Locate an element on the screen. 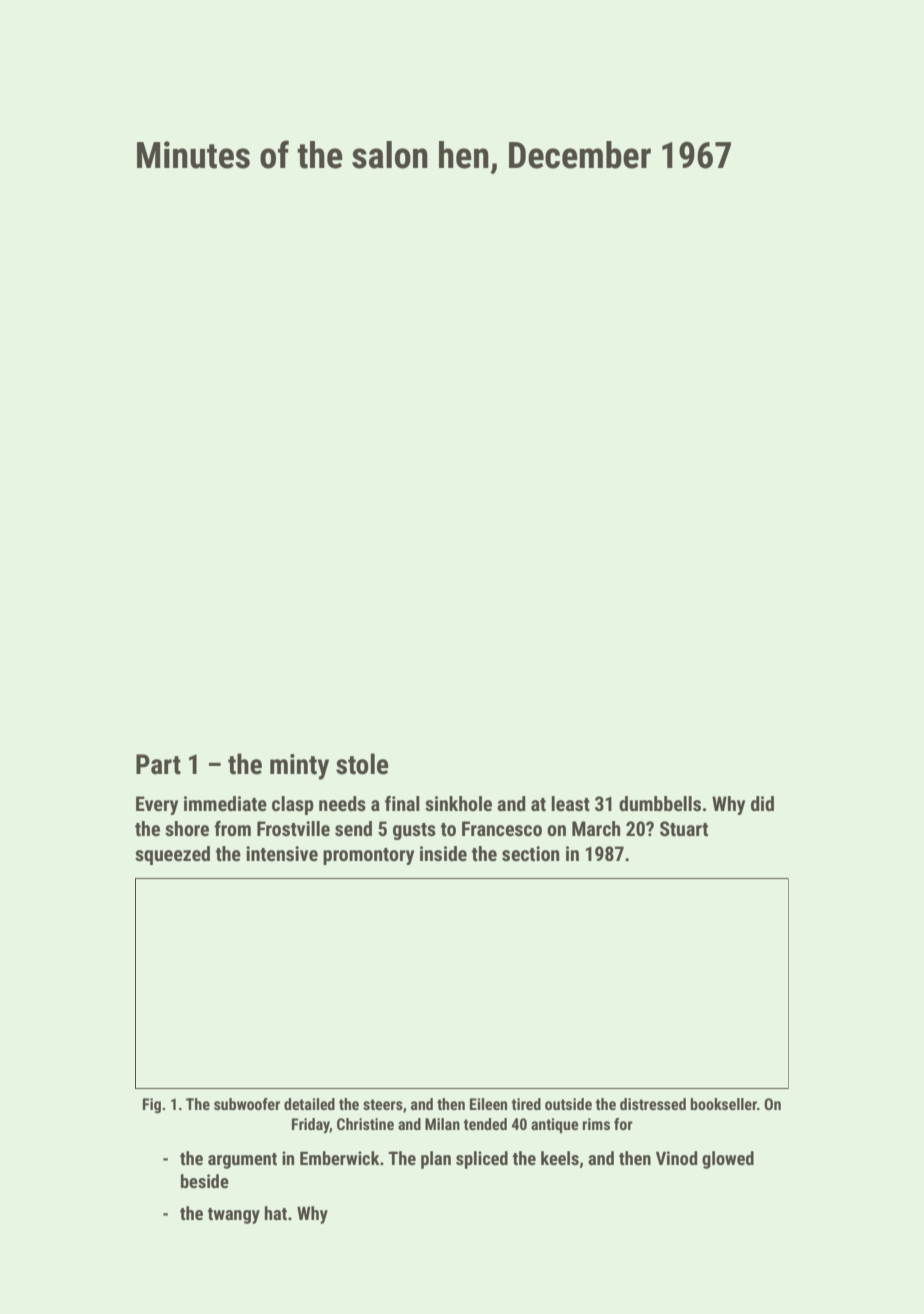 This screenshot has width=924, height=1314. intensive is located at coordinates (282, 853).
